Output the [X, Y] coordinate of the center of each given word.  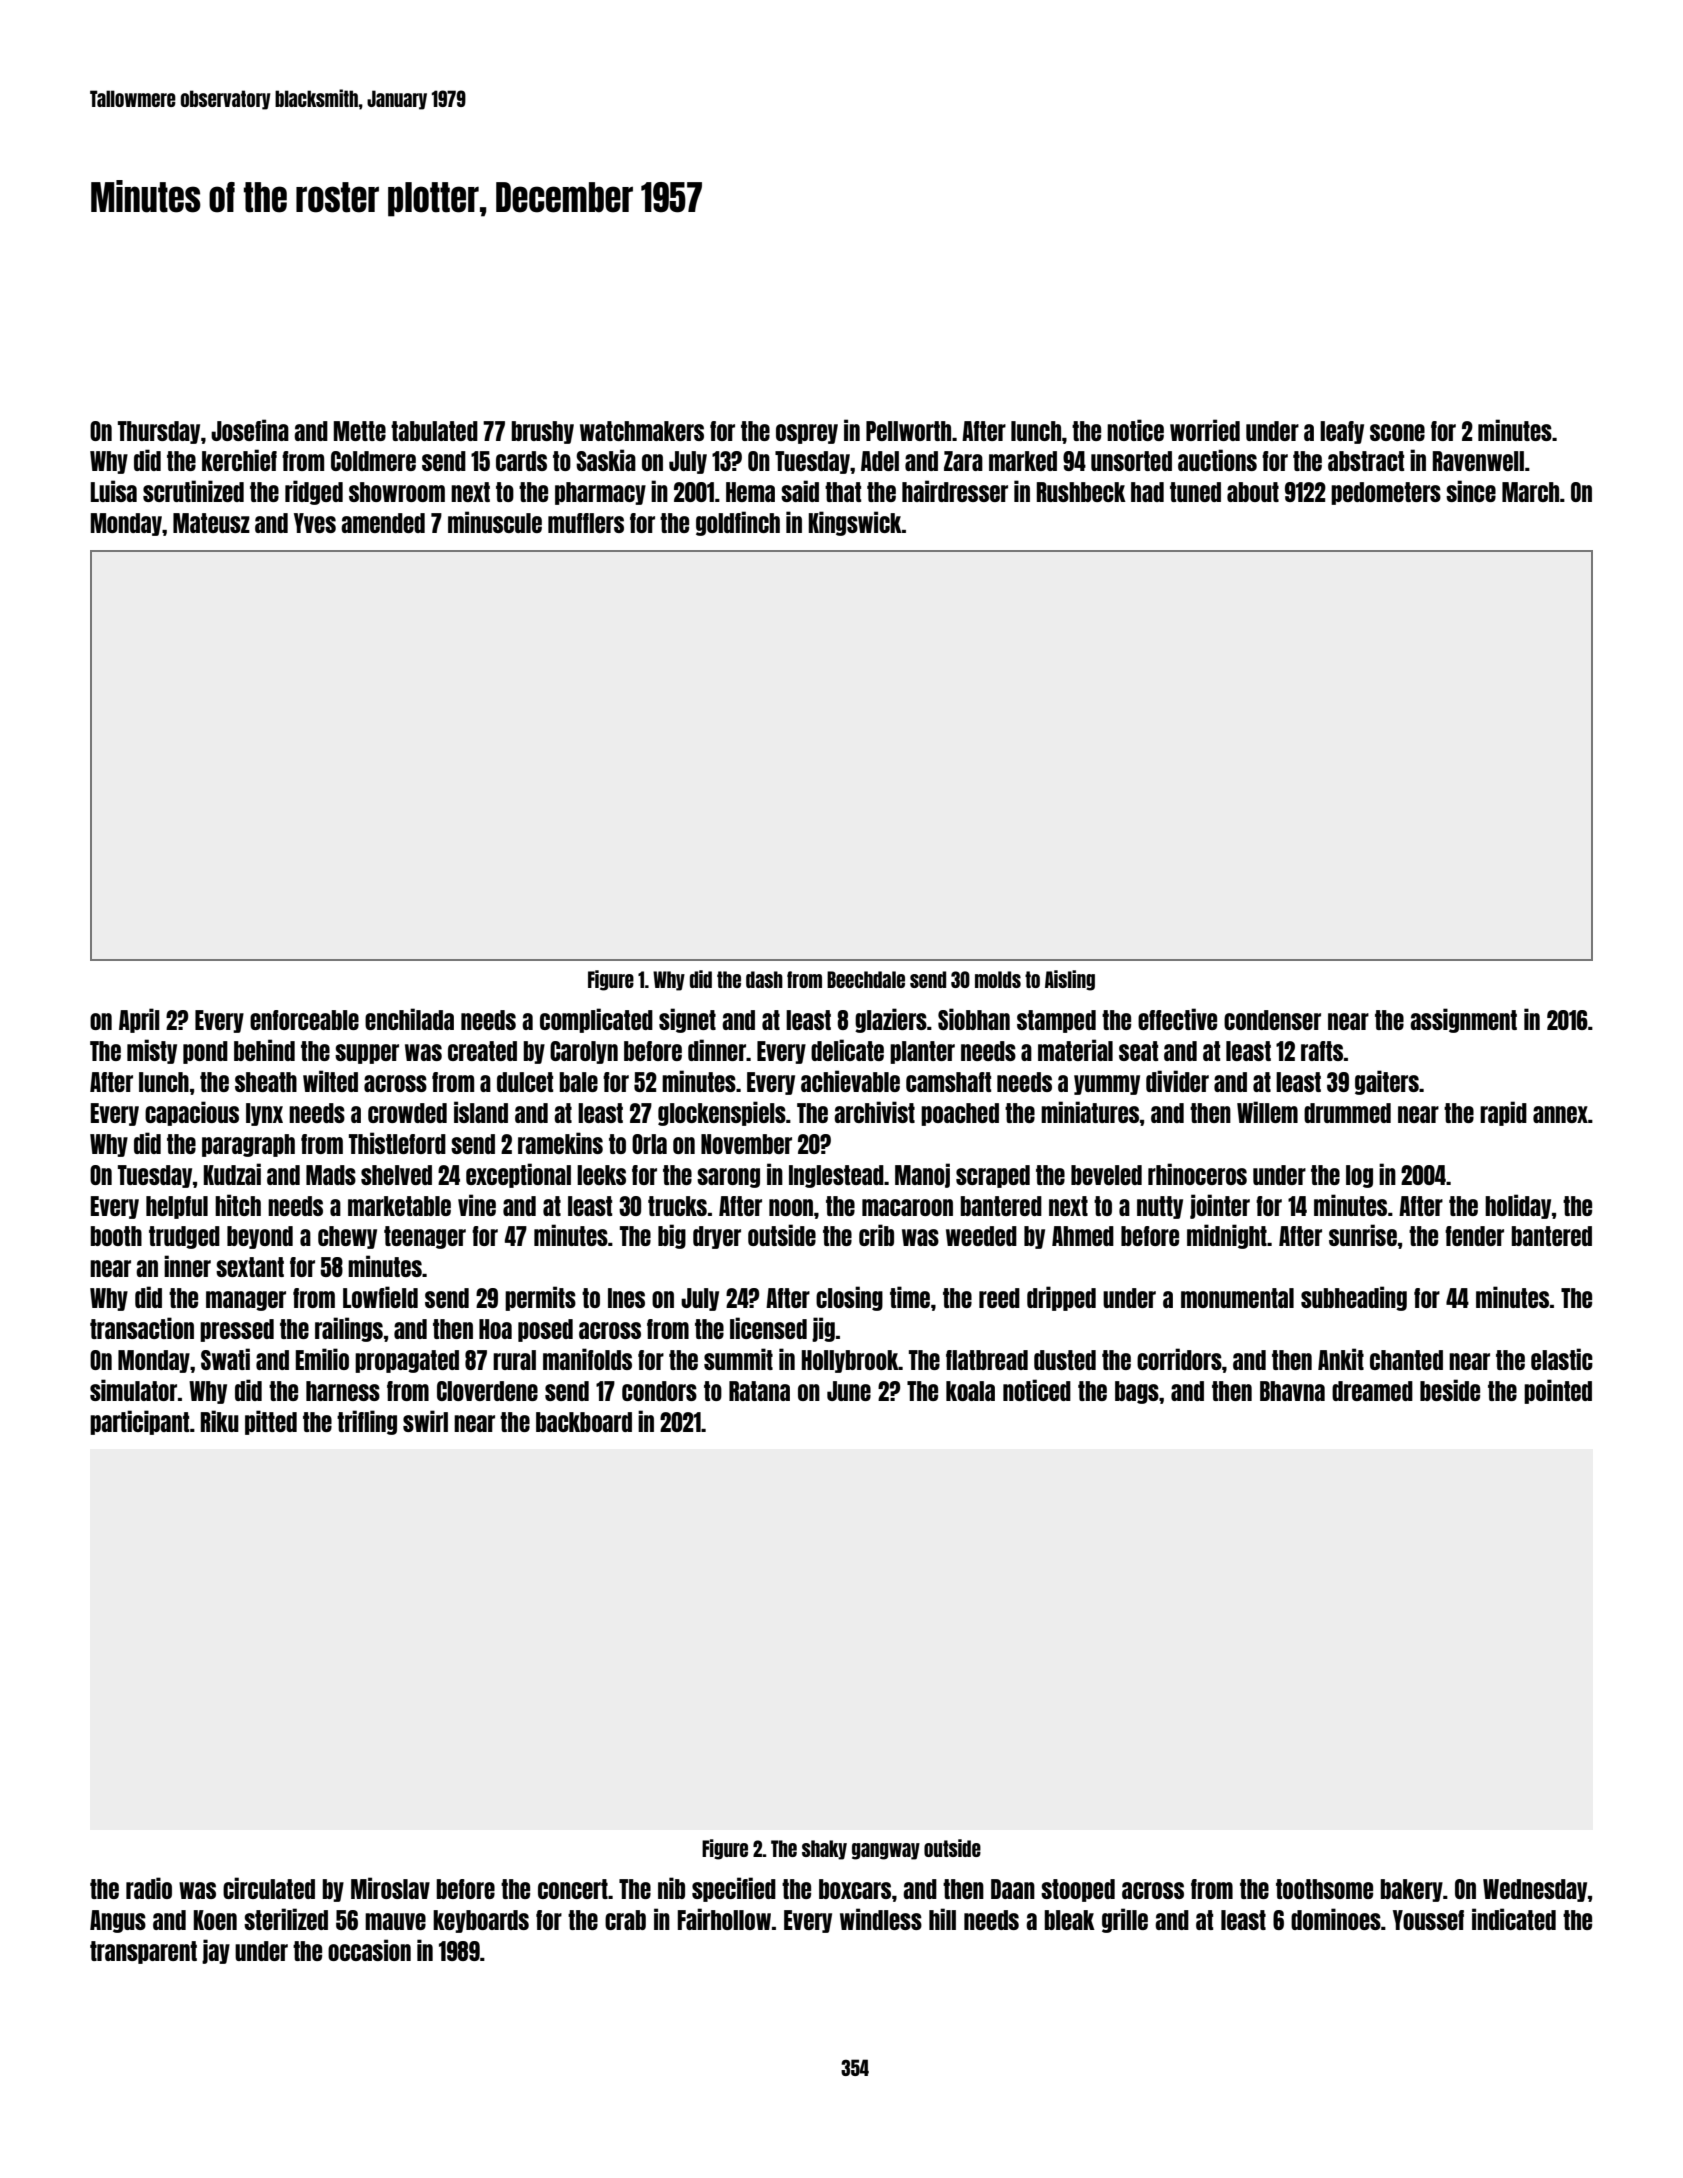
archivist [874, 1112]
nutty [1160, 1207]
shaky [824, 1850]
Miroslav [390, 1888]
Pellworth [908, 431]
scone [1397, 432]
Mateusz [211, 523]
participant [140, 1422]
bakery [1411, 1890]
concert [573, 1889]
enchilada [409, 1019]
